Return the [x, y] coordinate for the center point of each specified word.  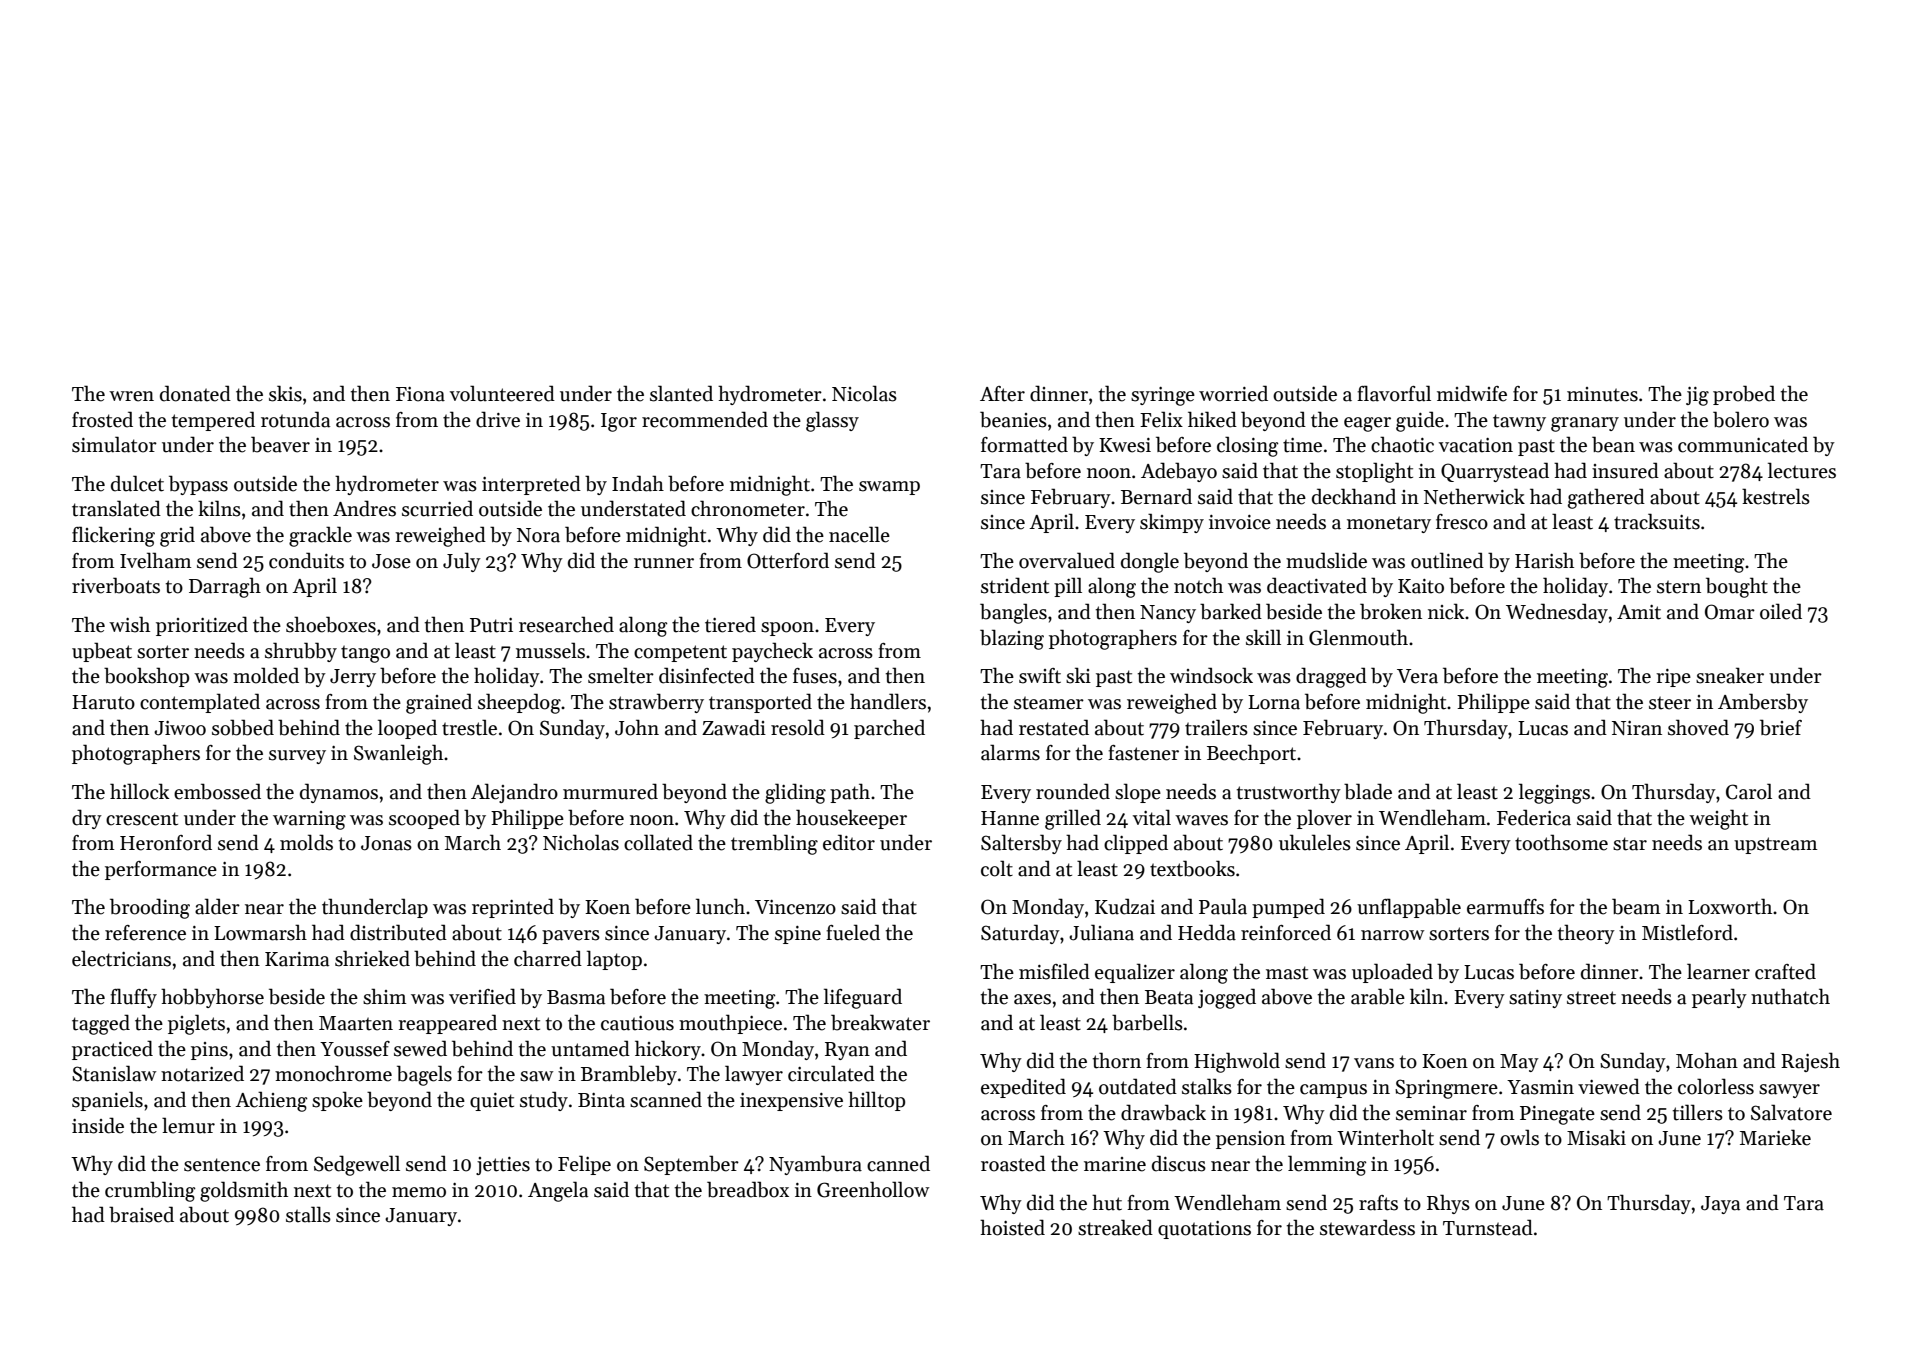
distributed [398, 932]
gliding [795, 793]
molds [306, 842]
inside [98, 1125]
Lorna [1274, 702]
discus [1179, 1163]
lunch [720, 906]
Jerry [353, 678]
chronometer [748, 508]
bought [1737, 587]
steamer [1049, 703]
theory [1586, 934]
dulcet [137, 483]
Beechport [1251, 754]
